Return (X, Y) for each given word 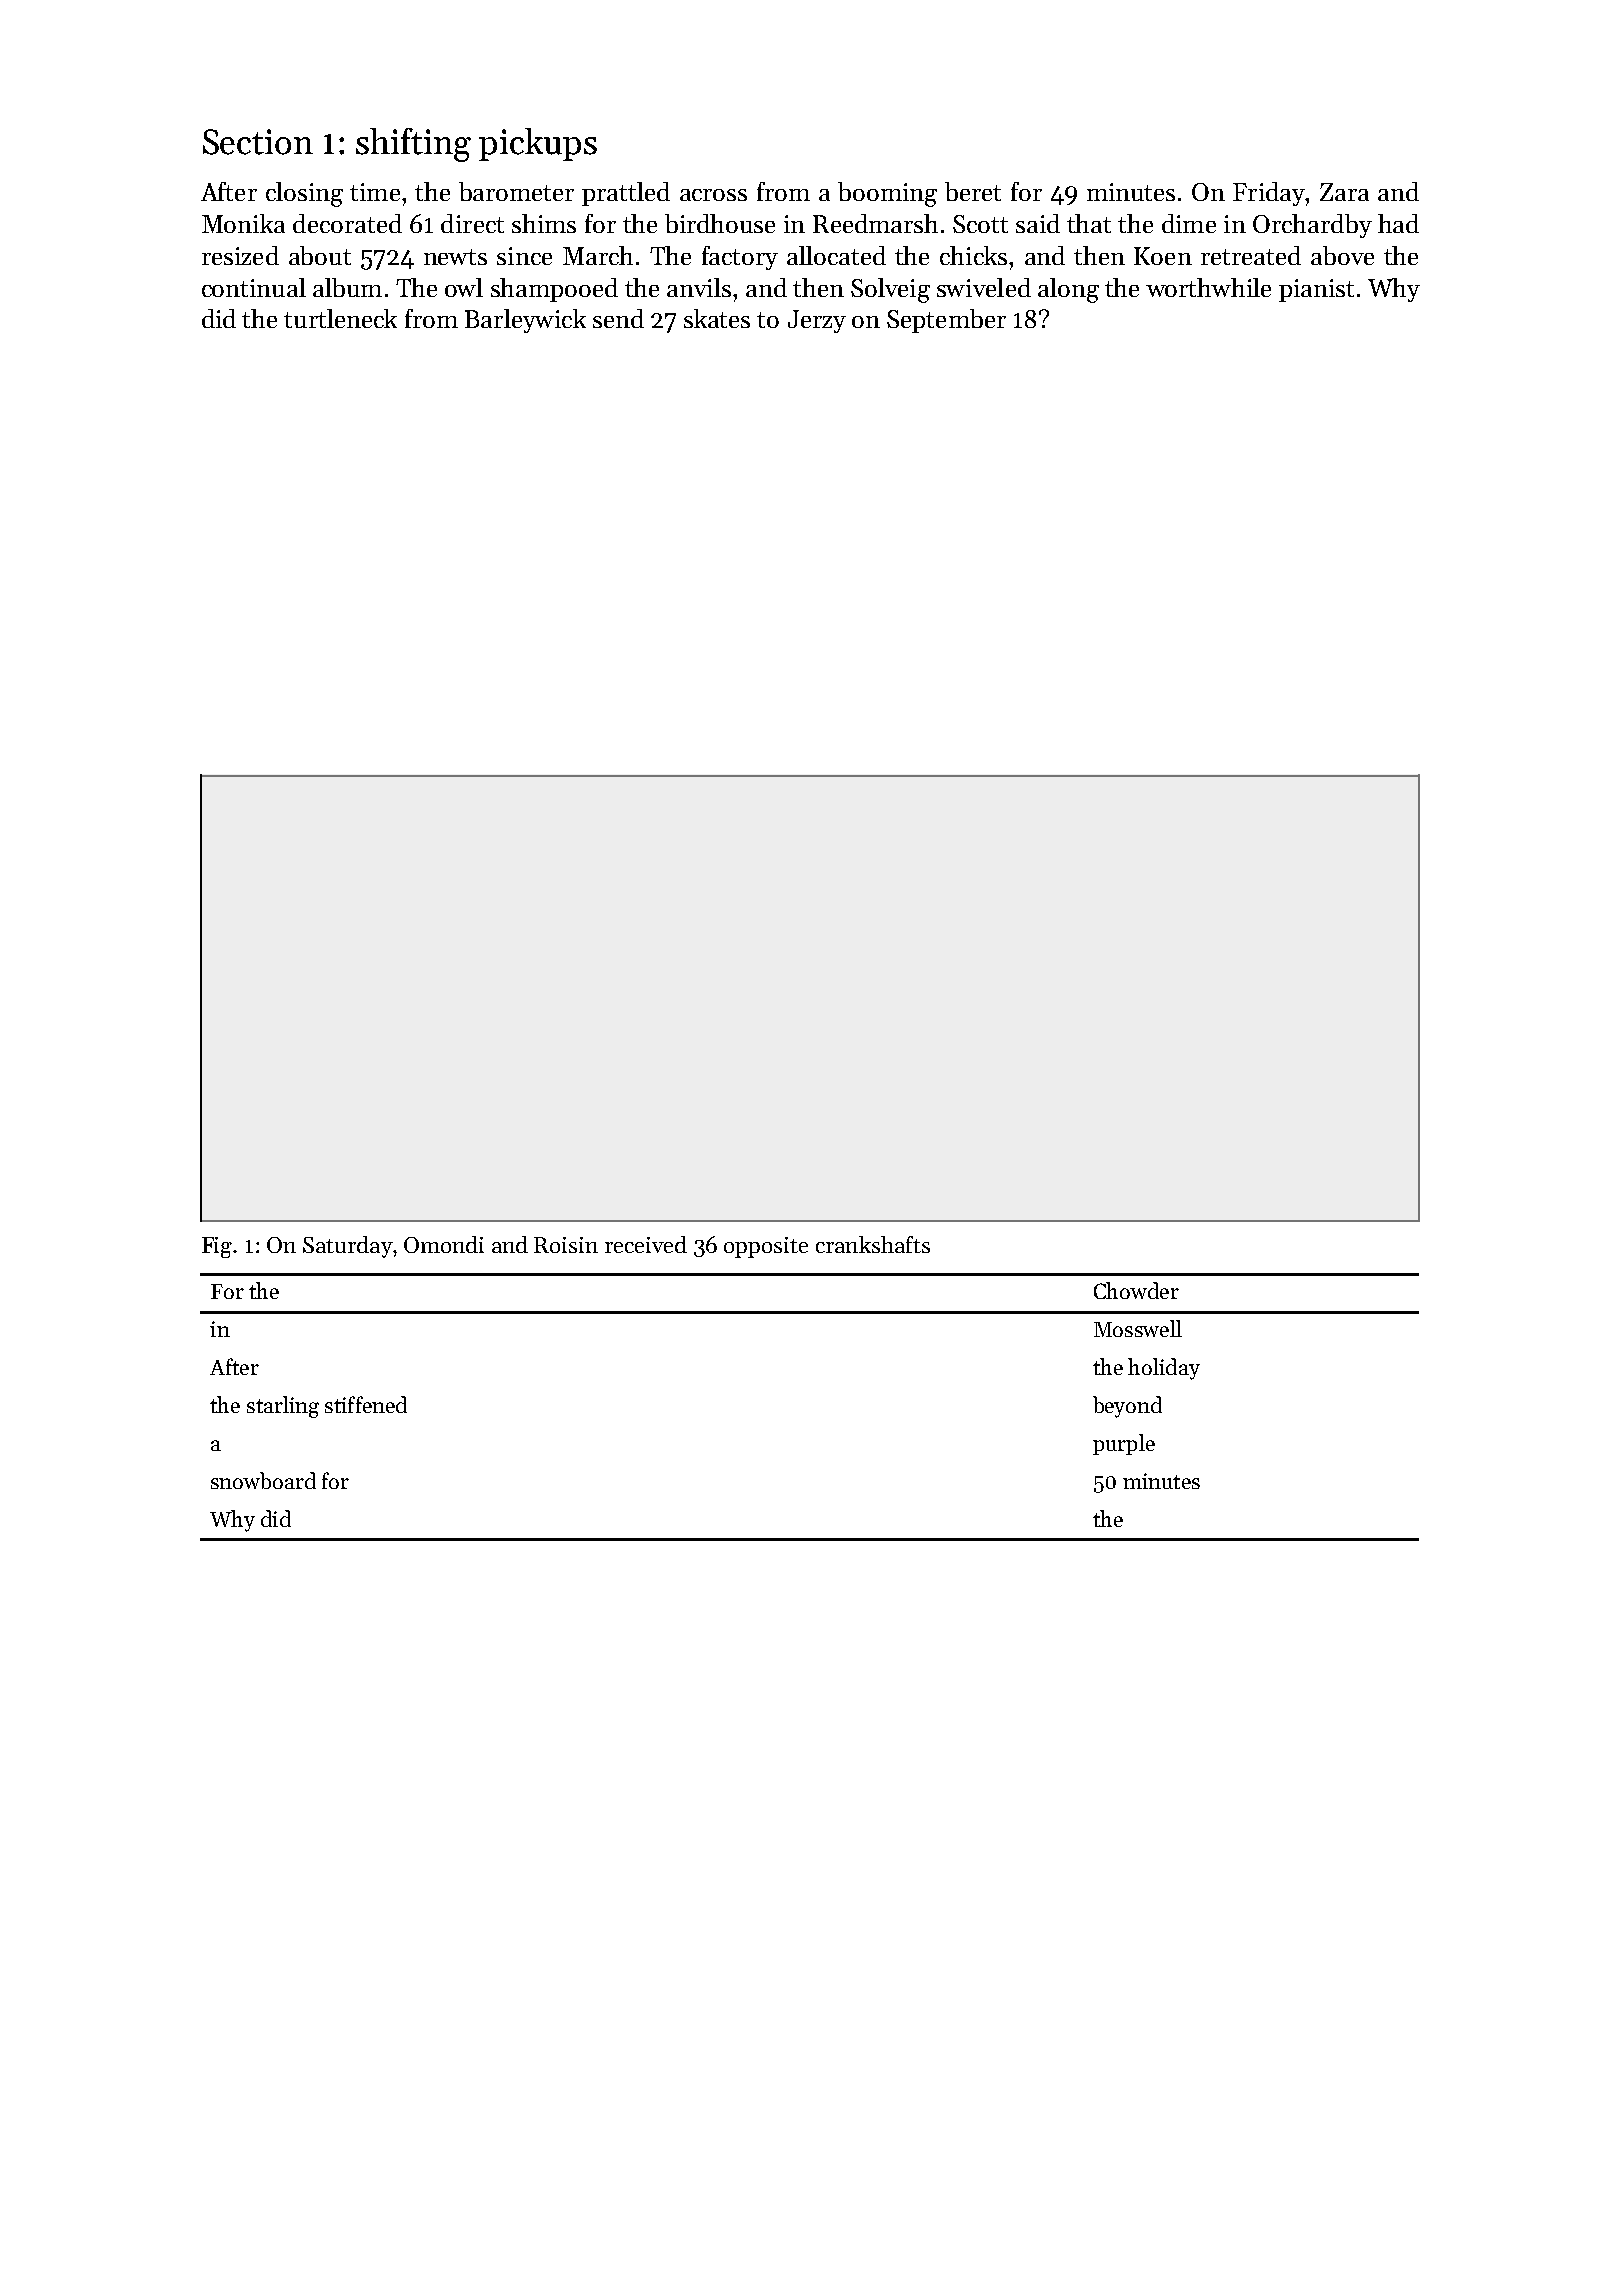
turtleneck (340, 318)
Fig (217, 1247)
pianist (1316, 290)
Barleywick (525, 321)
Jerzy (817, 321)
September (946, 321)
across (713, 195)
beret (973, 191)
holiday (1164, 1369)
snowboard (263, 1480)
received (646, 1244)
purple (1124, 1444)
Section (258, 142)
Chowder (1136, 1290)
